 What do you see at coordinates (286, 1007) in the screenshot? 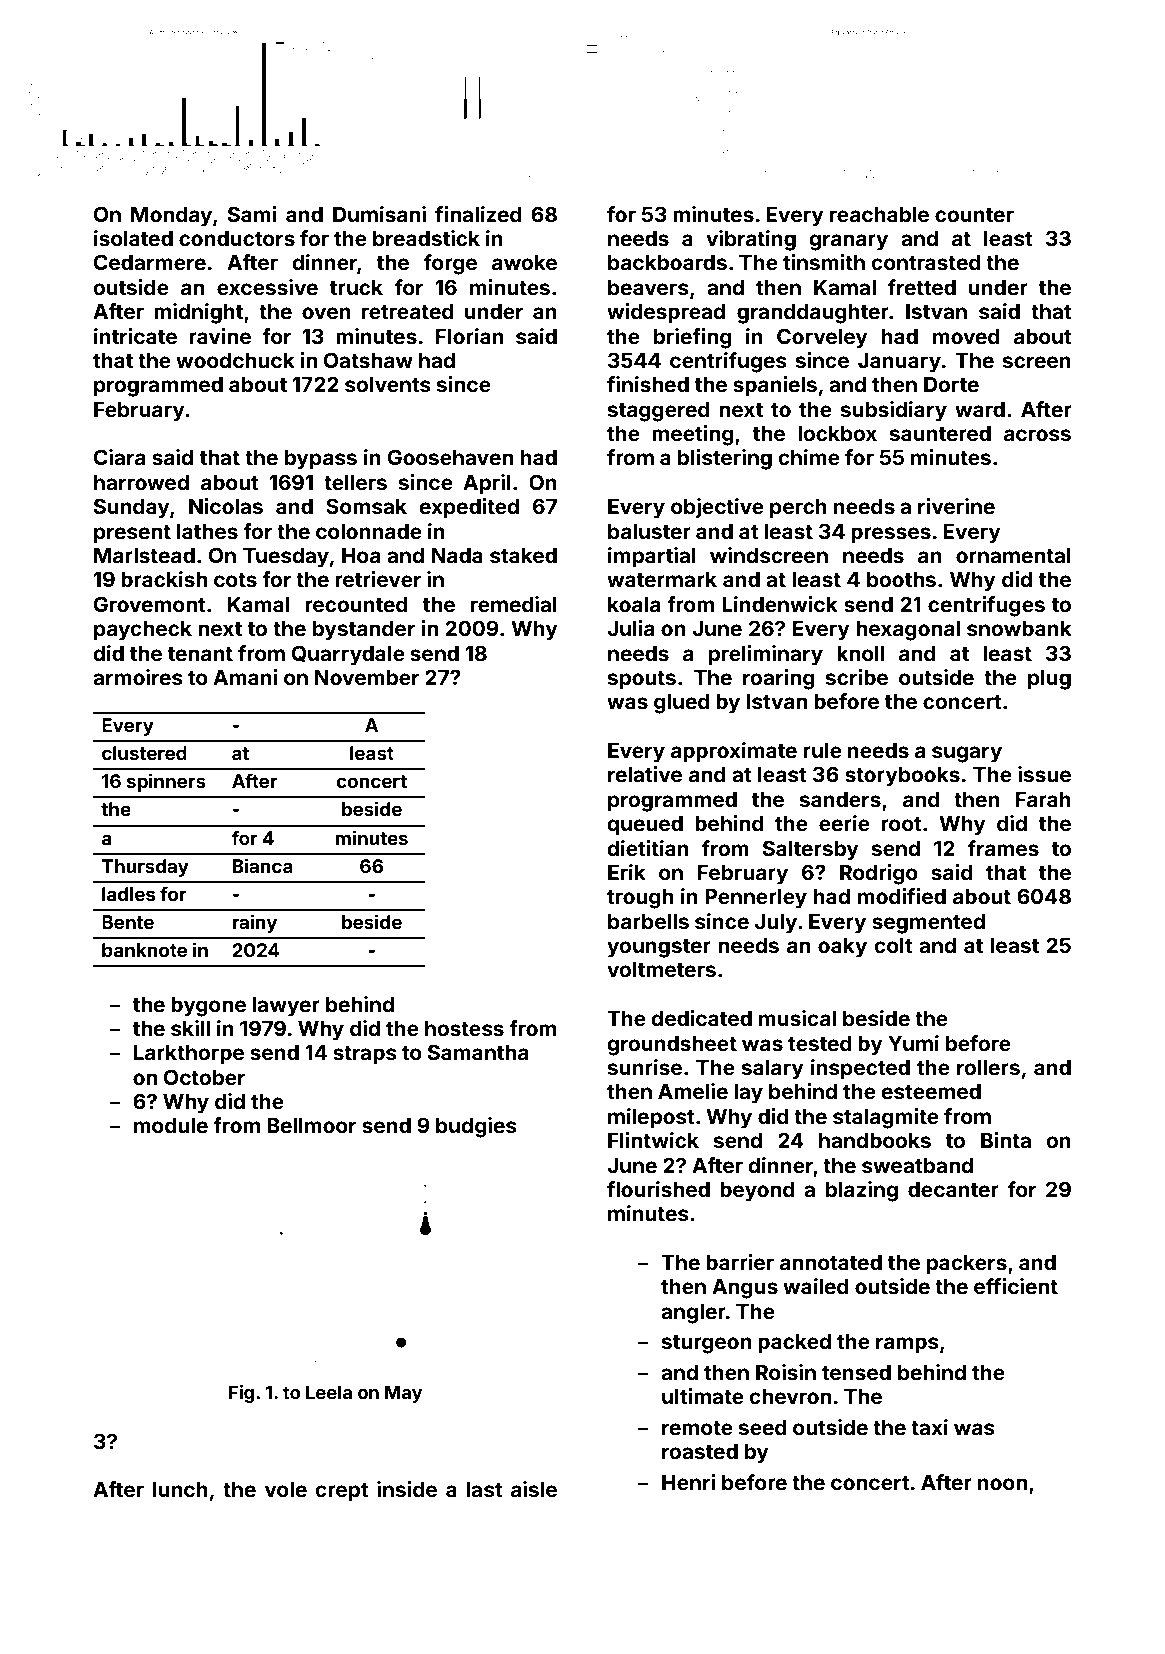
I see `lawyer` at bounding box center [286, 1007].
